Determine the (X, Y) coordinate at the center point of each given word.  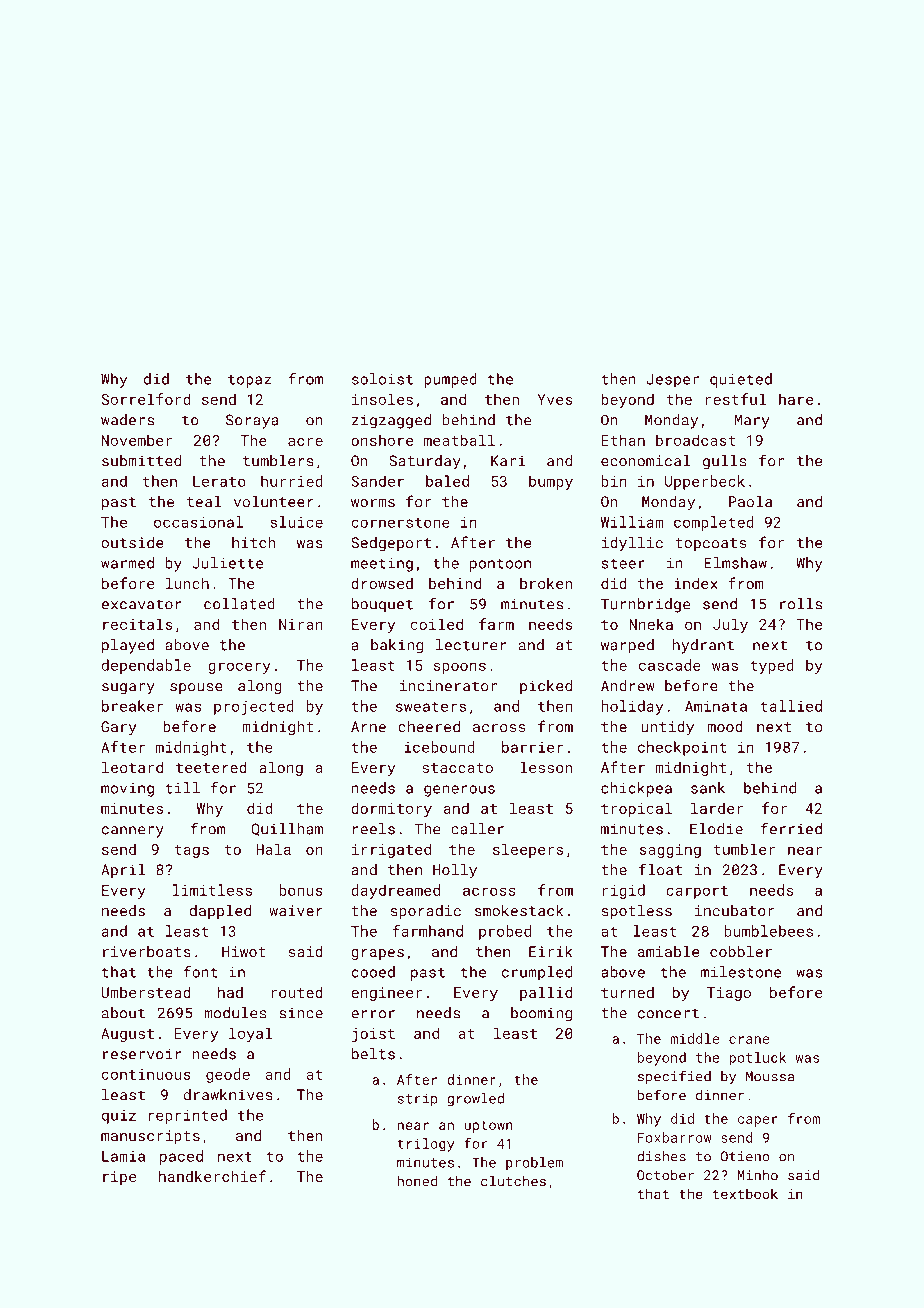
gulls (724, 462)
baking (397, 646)
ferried (791, 828)
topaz (249, 381)
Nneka (651, 624)
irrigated (391, 850)
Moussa (770, 1076)
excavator (141, 604)
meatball (459, 440)
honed (417, 1181)
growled (475, 1100)
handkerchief (212, 1176)
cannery (133, 832)
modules (235, 1013)
